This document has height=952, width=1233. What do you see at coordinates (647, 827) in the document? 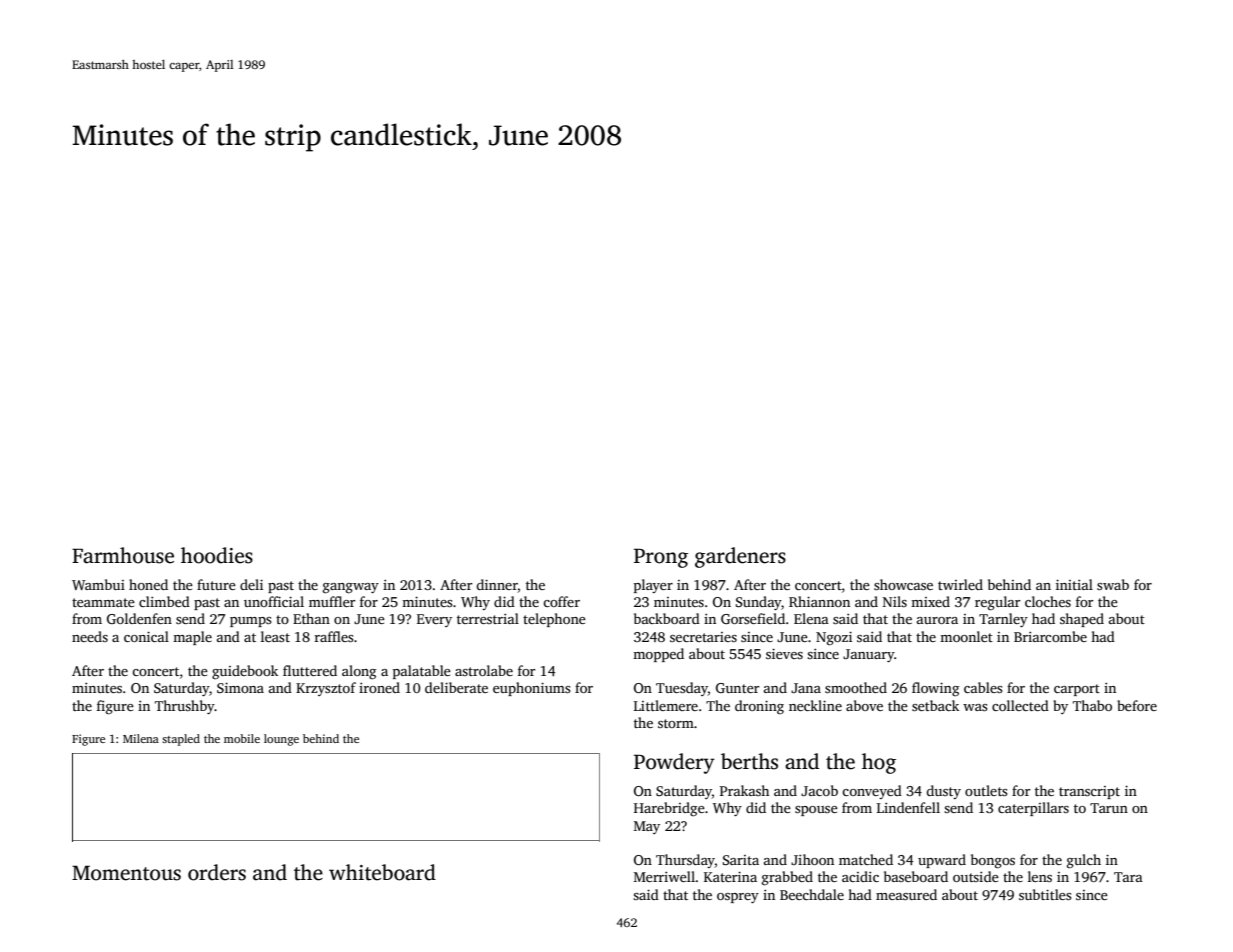
I see `May` at bounding box center [647, 827].
